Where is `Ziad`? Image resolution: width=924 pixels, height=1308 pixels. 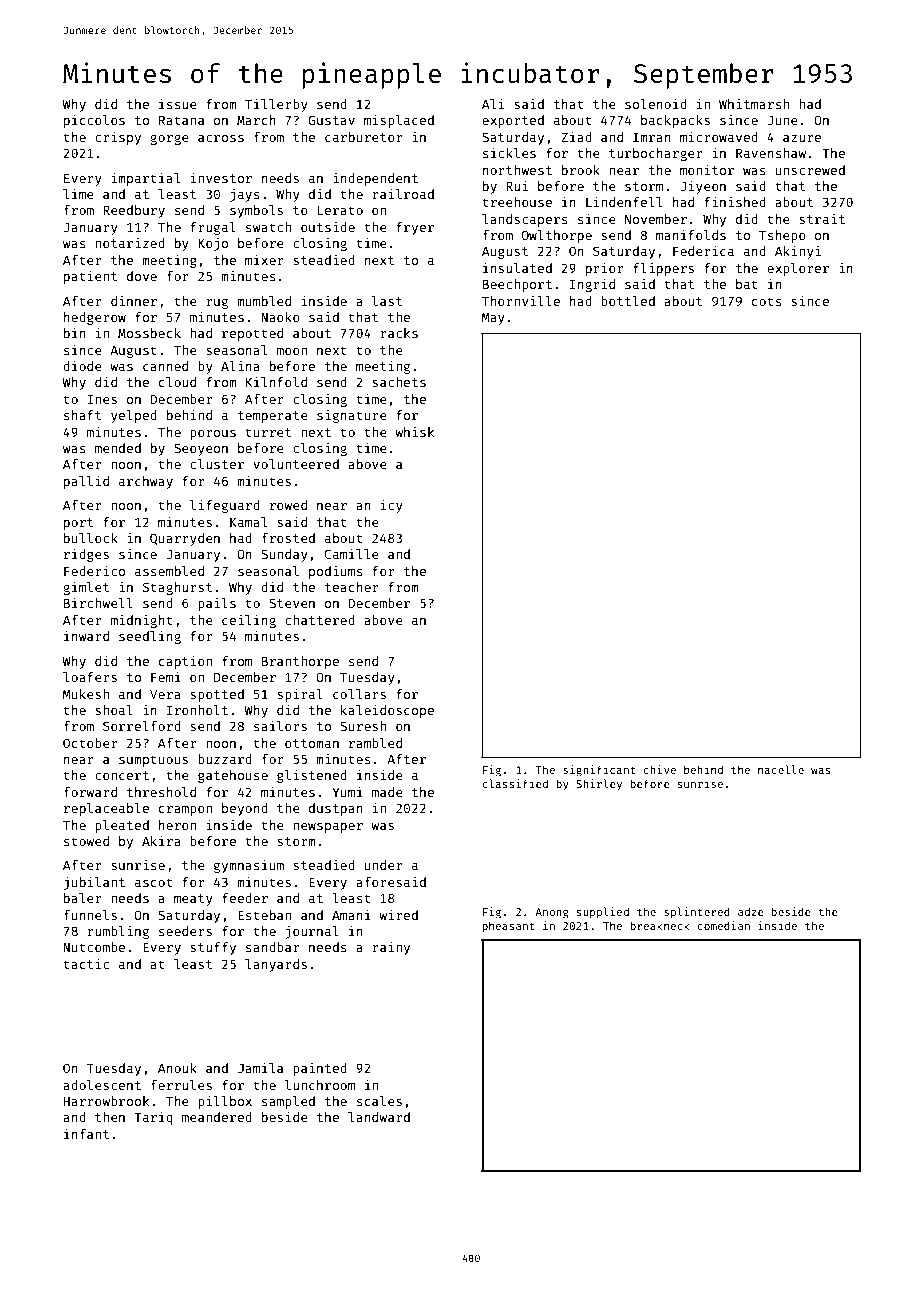
Ziad is located at coordinates (576, 137).
